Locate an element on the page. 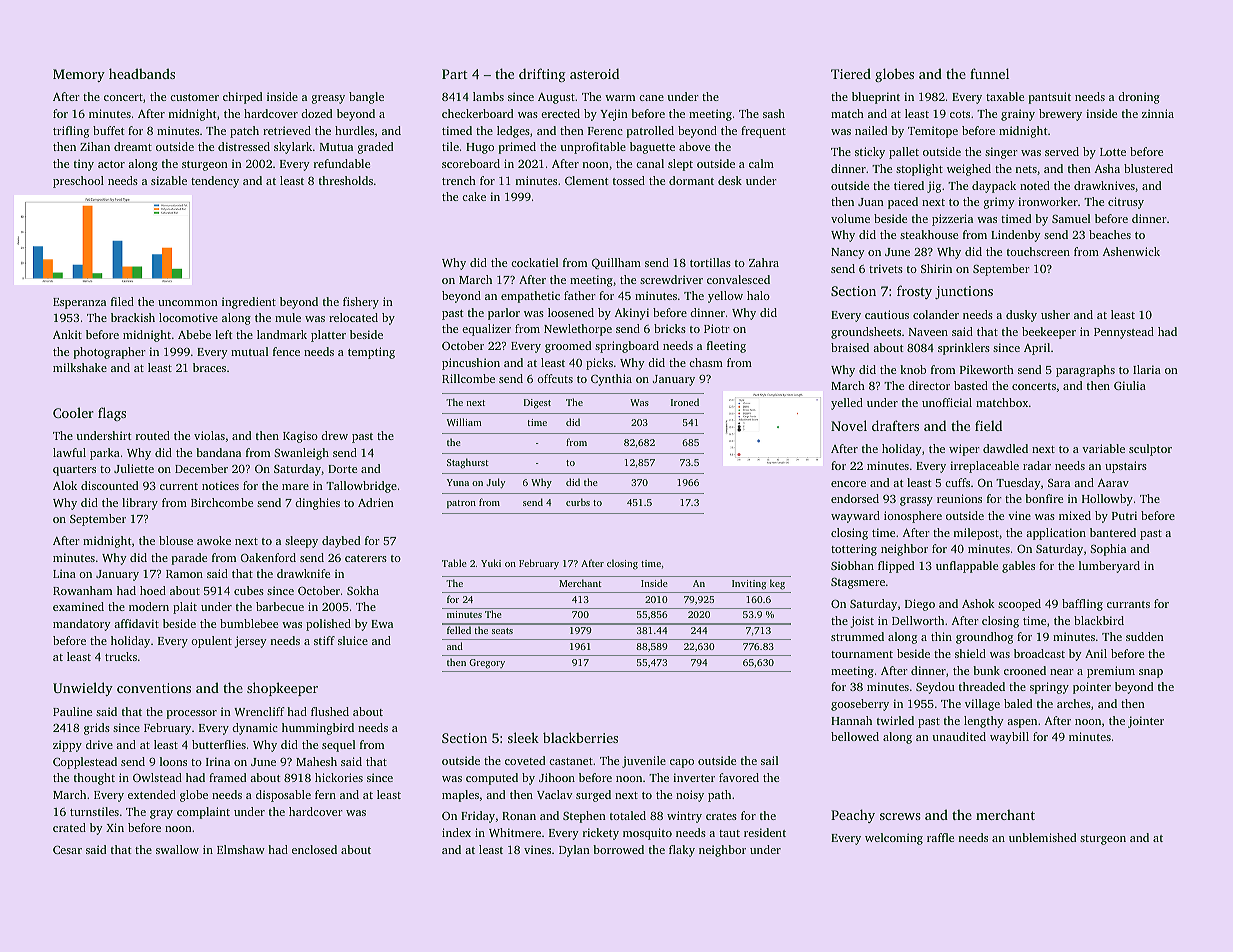 The image size is (1233, 952). currants is located at coordinates (1128, 604).
